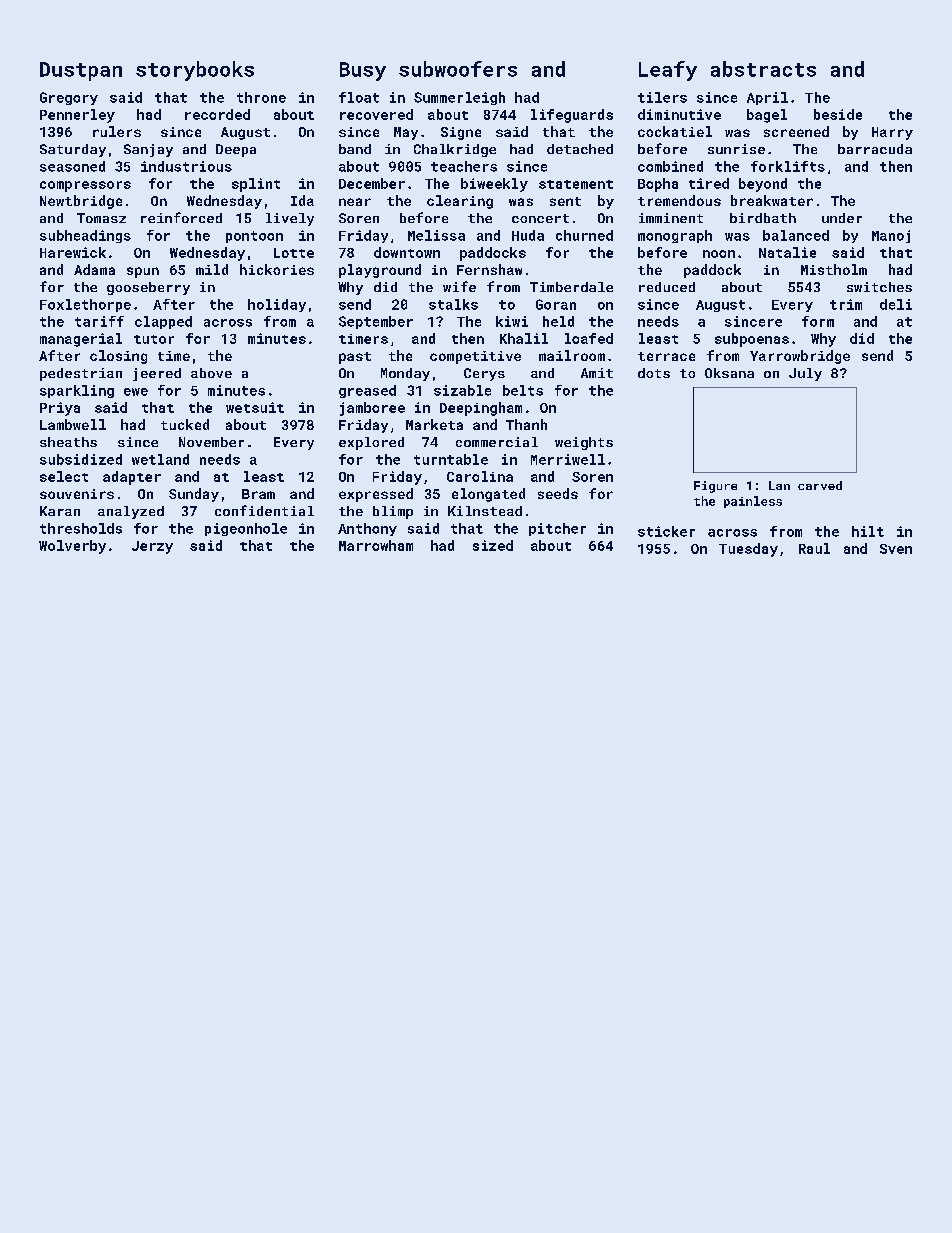 The height and width of the screenshot is (1233, 952). I want to click on abstracts, so click(763, 69).
